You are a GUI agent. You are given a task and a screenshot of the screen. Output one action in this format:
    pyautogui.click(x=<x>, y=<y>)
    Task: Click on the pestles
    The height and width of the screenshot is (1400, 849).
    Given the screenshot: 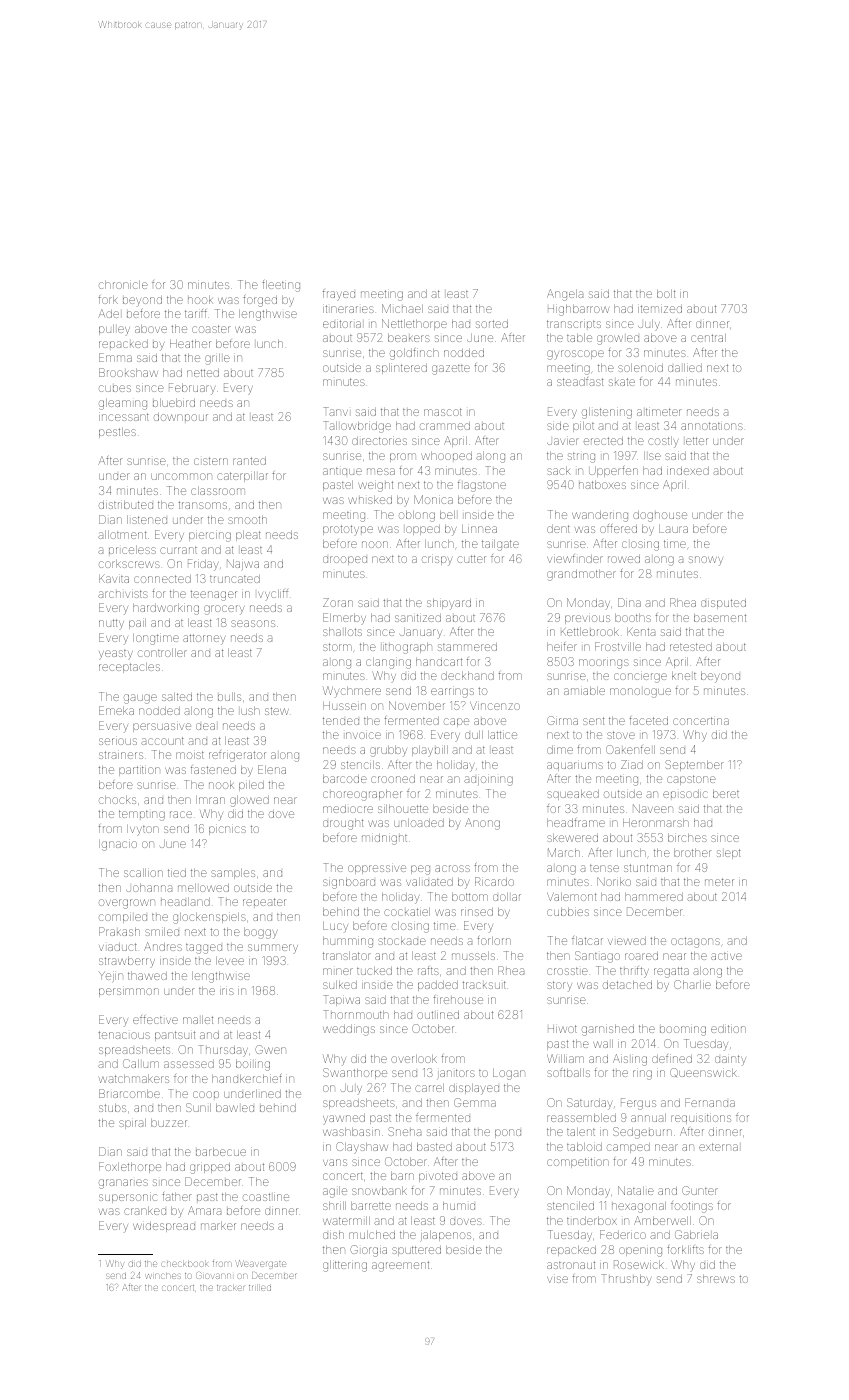 What is the action you would take?
    pyautogui.click(x=117, y=433)
